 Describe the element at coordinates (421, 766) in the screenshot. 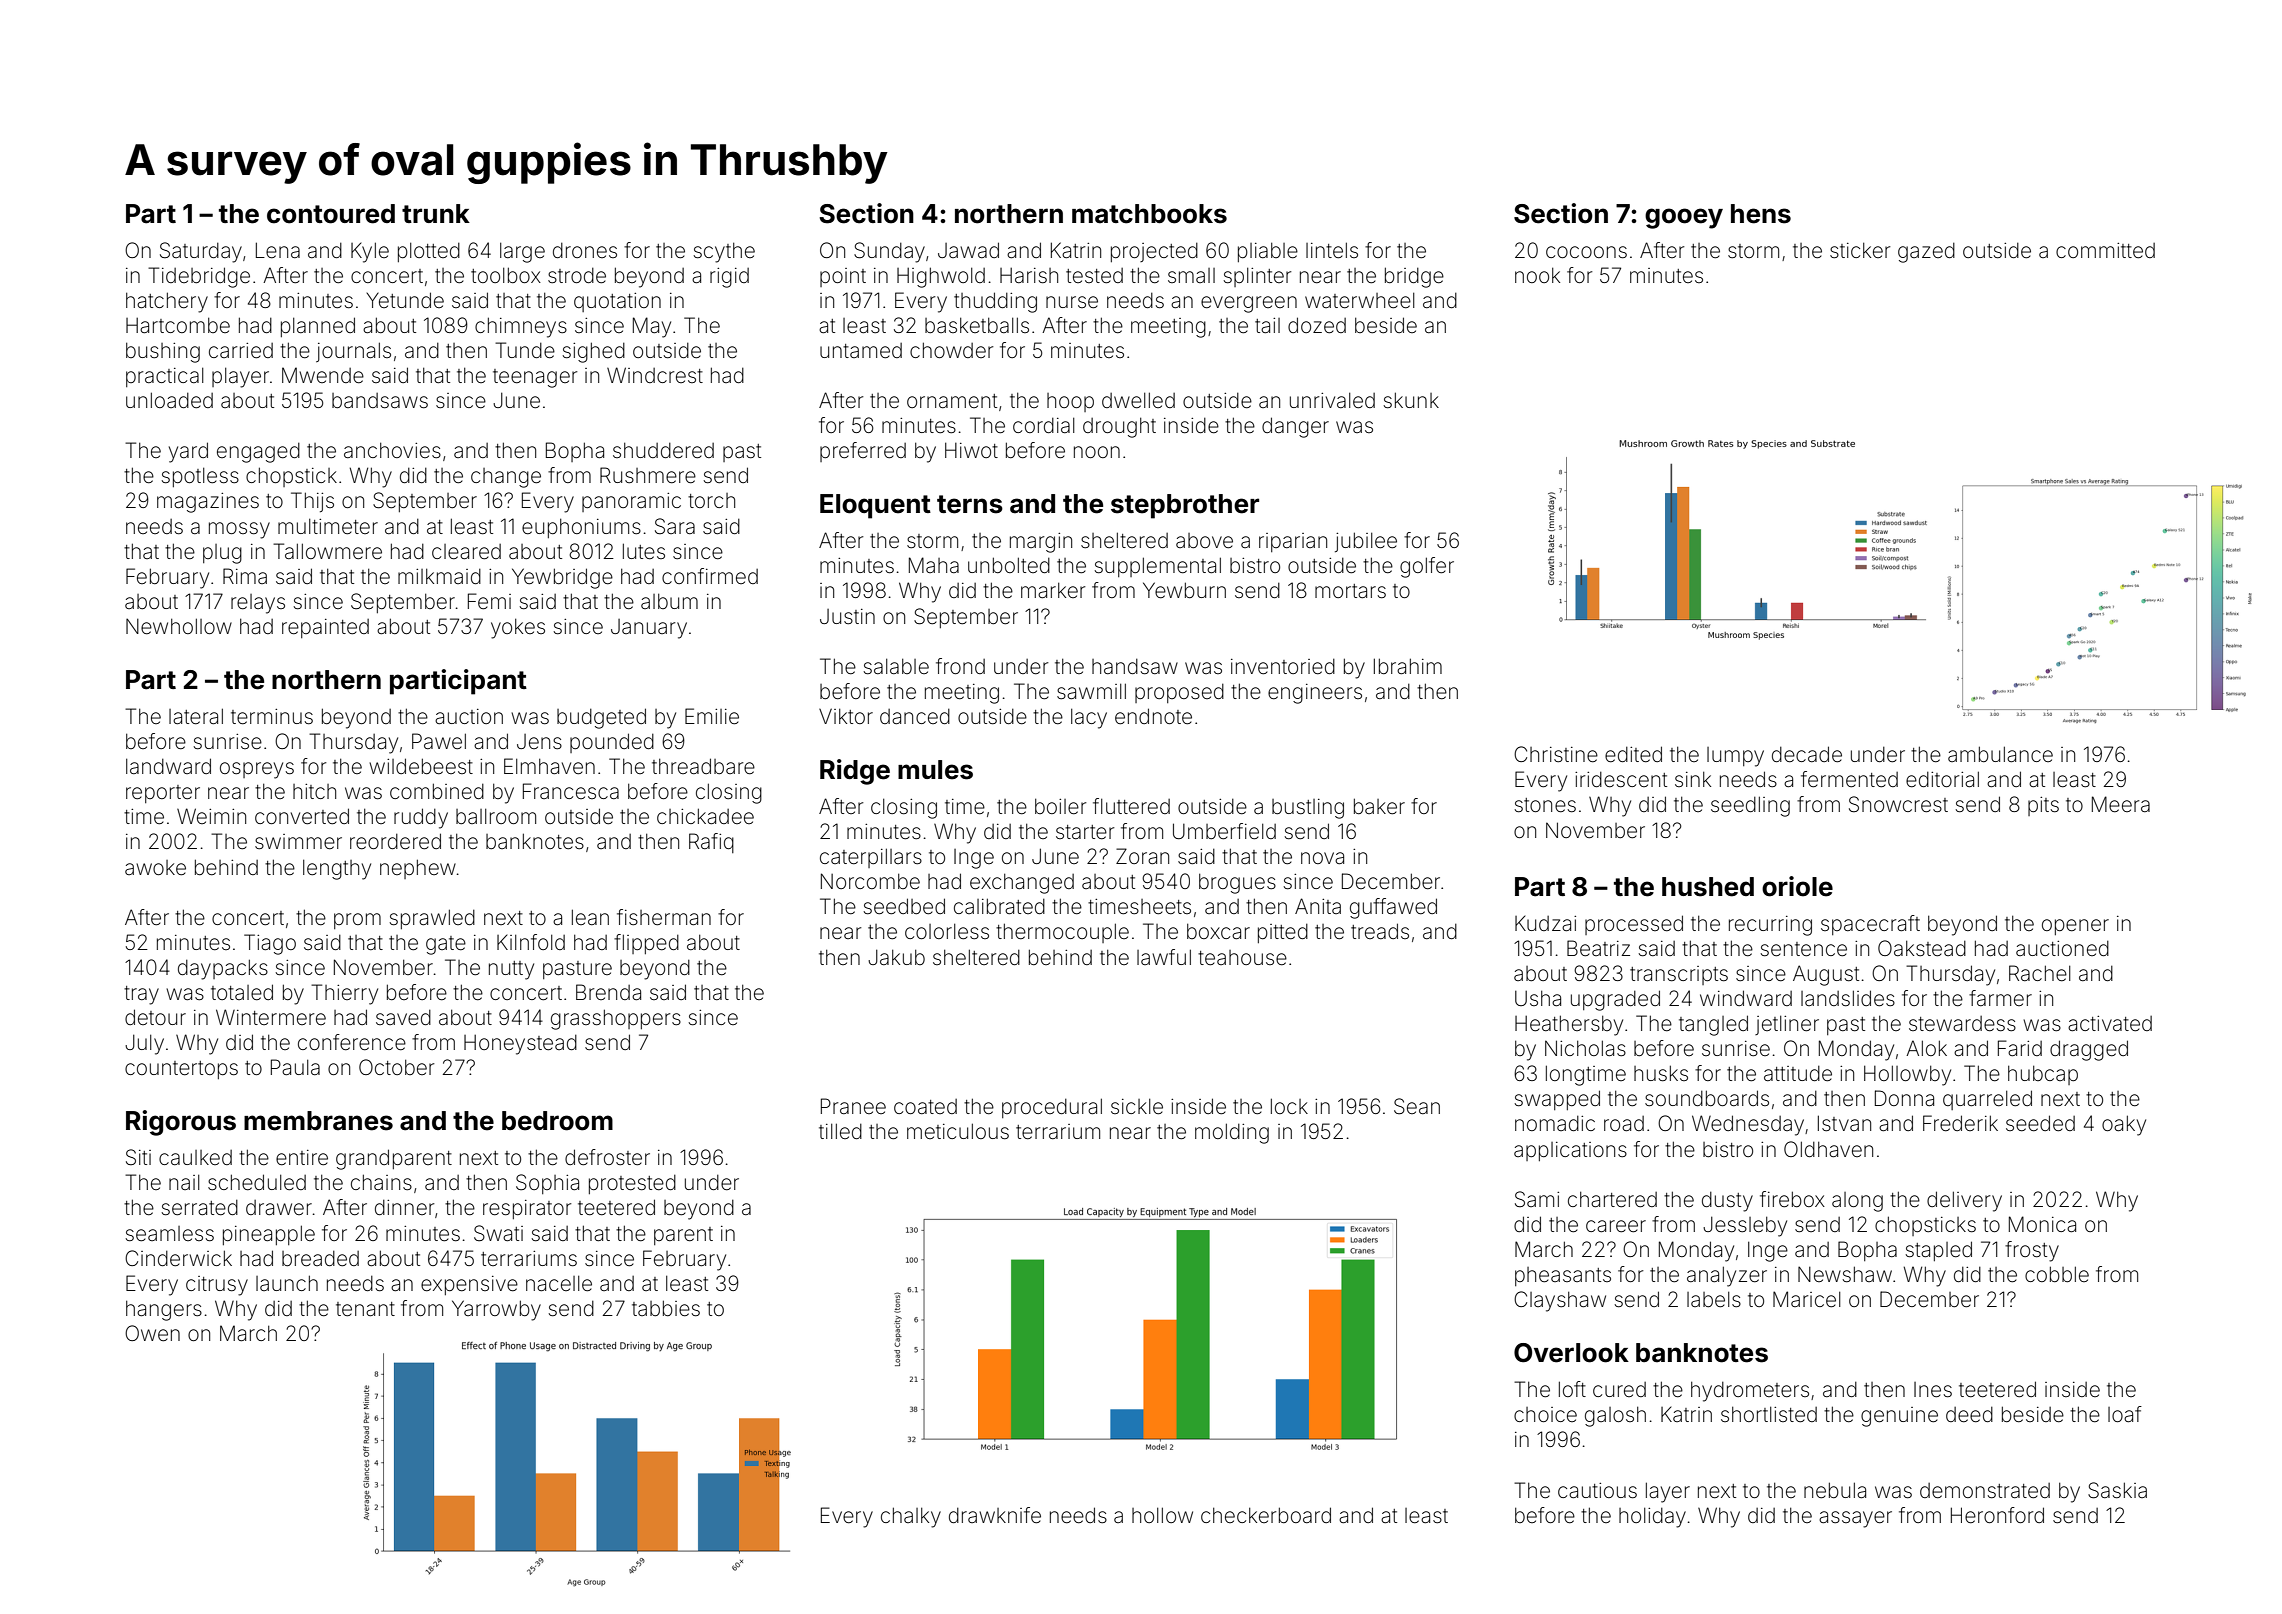

I see `wildebeest` at that location.
